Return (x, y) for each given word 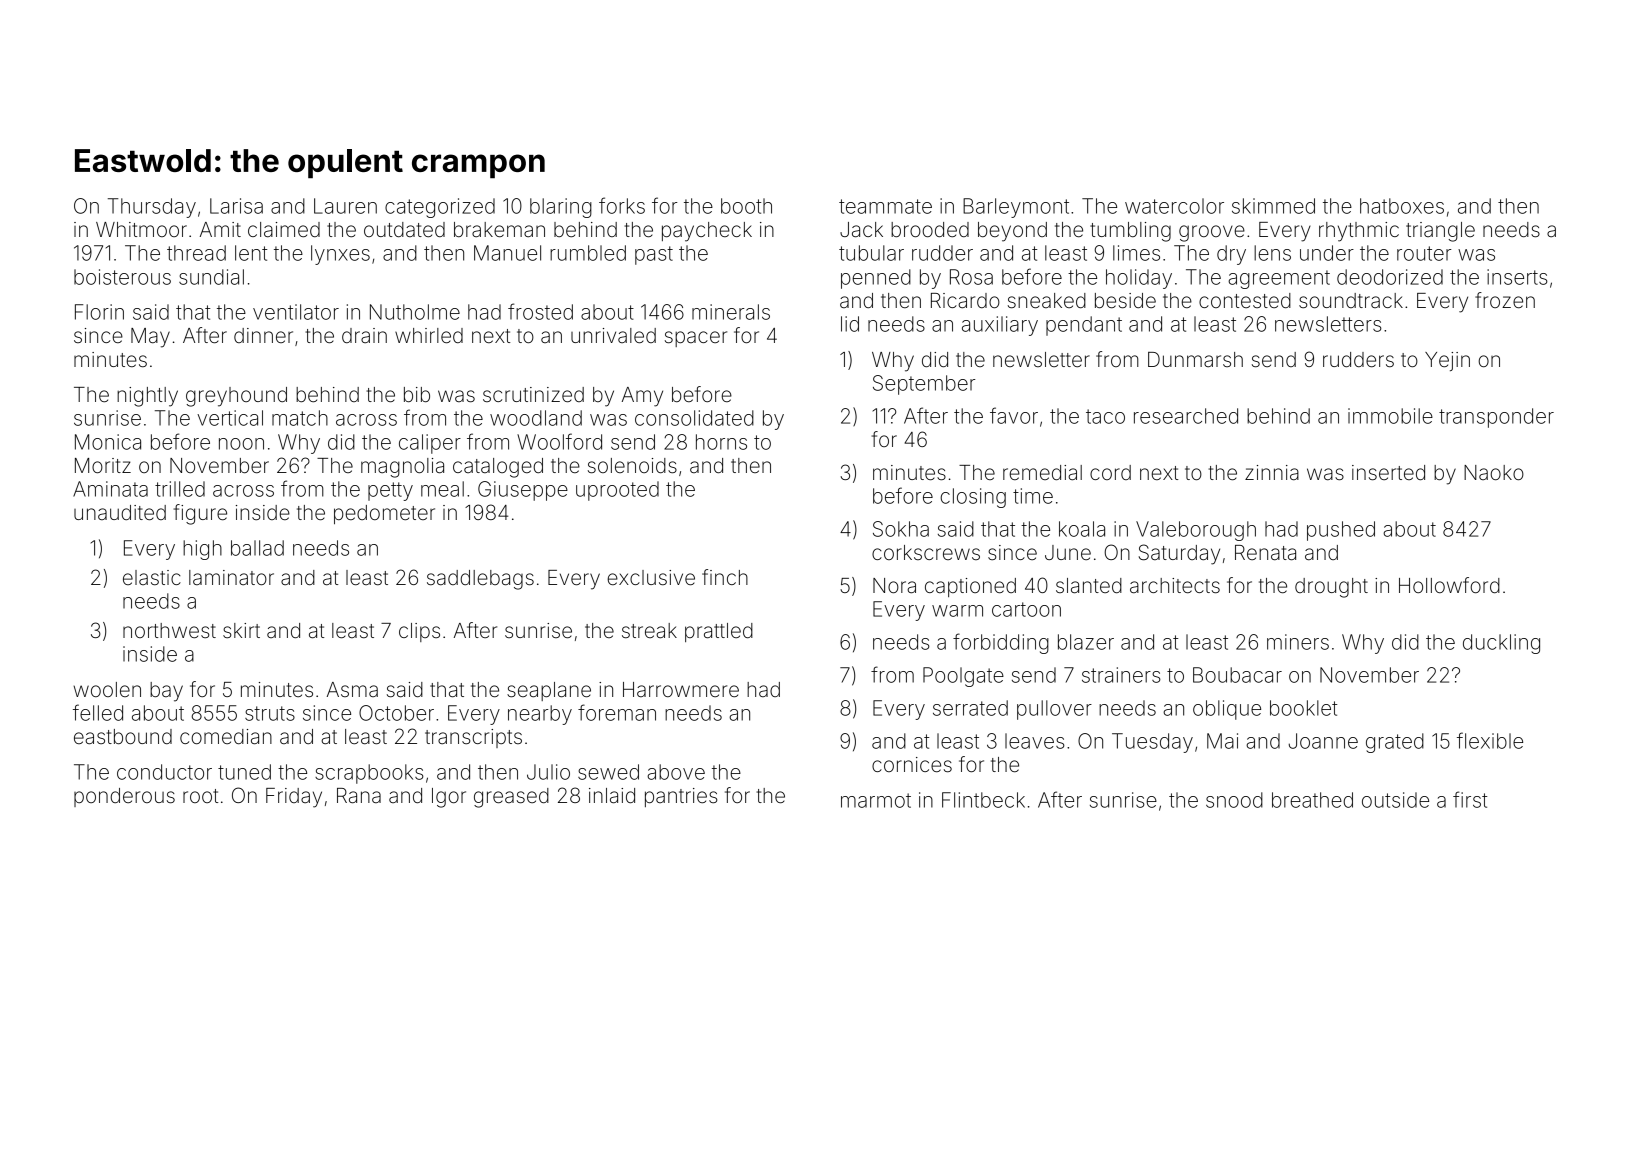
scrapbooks (369, 774)
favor (1014, 415)
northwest (169, 630)
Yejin (1447, 361)
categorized (440, 208)
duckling (1501, 644)
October (396, 713)
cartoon (1026, 609)
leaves (1035, 741)
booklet (1303, 708)
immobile (1390, 416)
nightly (147, 397)
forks (622, 205)
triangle (1440, 232)
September (924, 385)
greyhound (236, 397)
